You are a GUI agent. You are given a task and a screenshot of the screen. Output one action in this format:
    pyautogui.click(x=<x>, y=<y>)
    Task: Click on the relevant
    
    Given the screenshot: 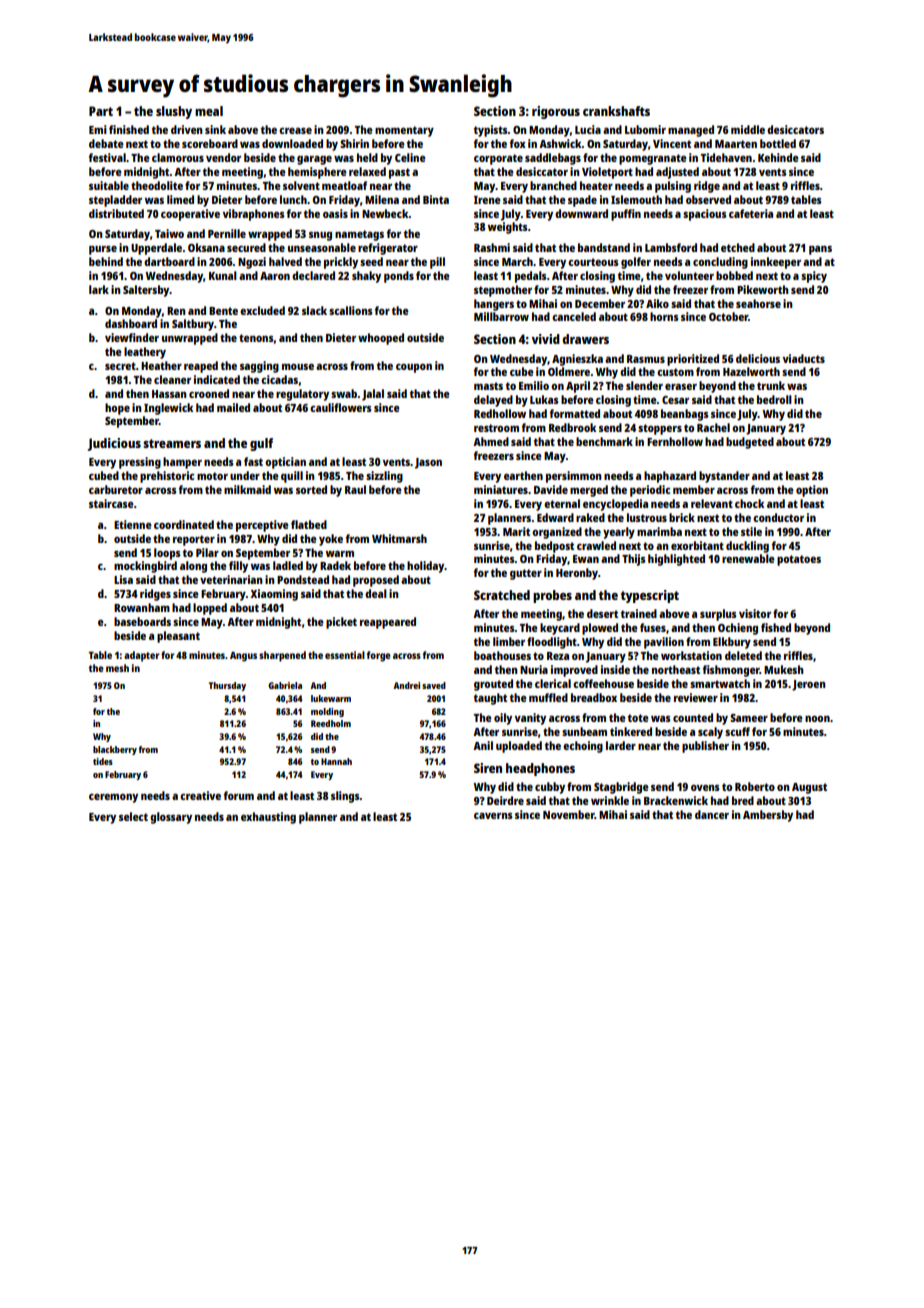 What is the action you would take?
    pyautogui.click(x=712, y=503)
